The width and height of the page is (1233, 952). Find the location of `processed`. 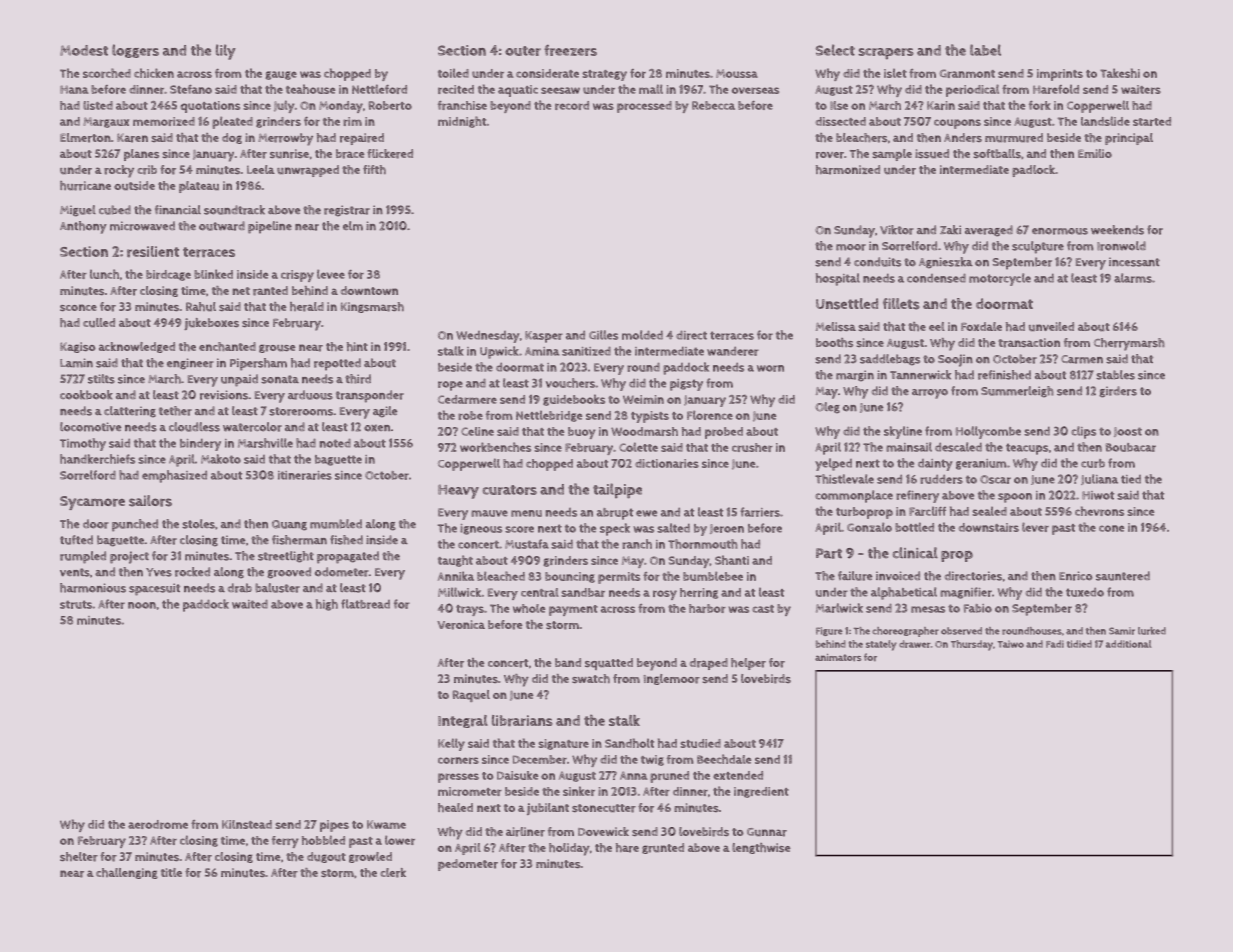

processed is located at coordinates (644, 107).
